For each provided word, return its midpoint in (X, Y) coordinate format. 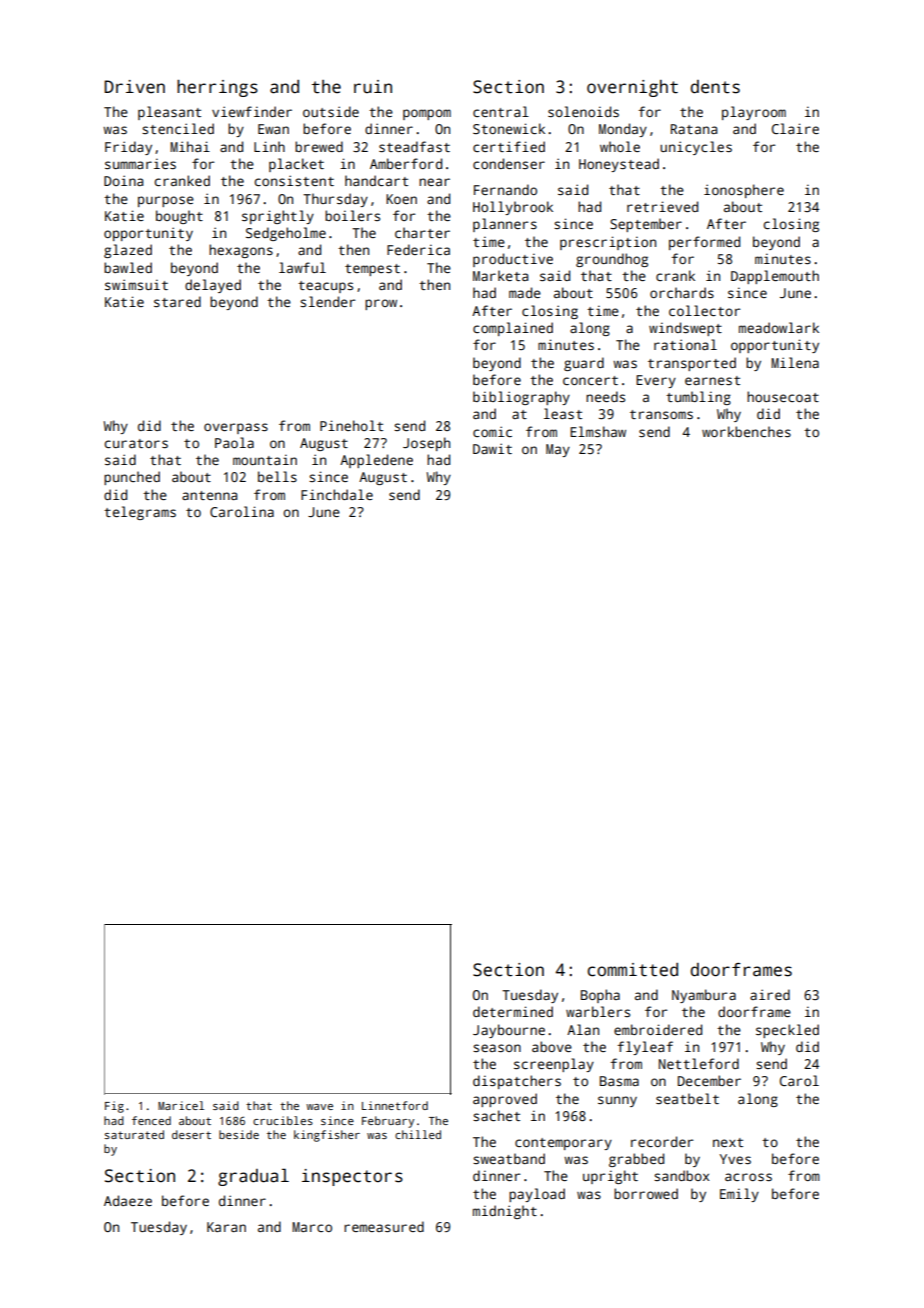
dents (715, 87)
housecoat (783, 396)
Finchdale (337, 494)
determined (513, 1011)
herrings (217, 88)
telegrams (140, 513)
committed (632, 970)
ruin (373, 87)
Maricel (181, 1105)
